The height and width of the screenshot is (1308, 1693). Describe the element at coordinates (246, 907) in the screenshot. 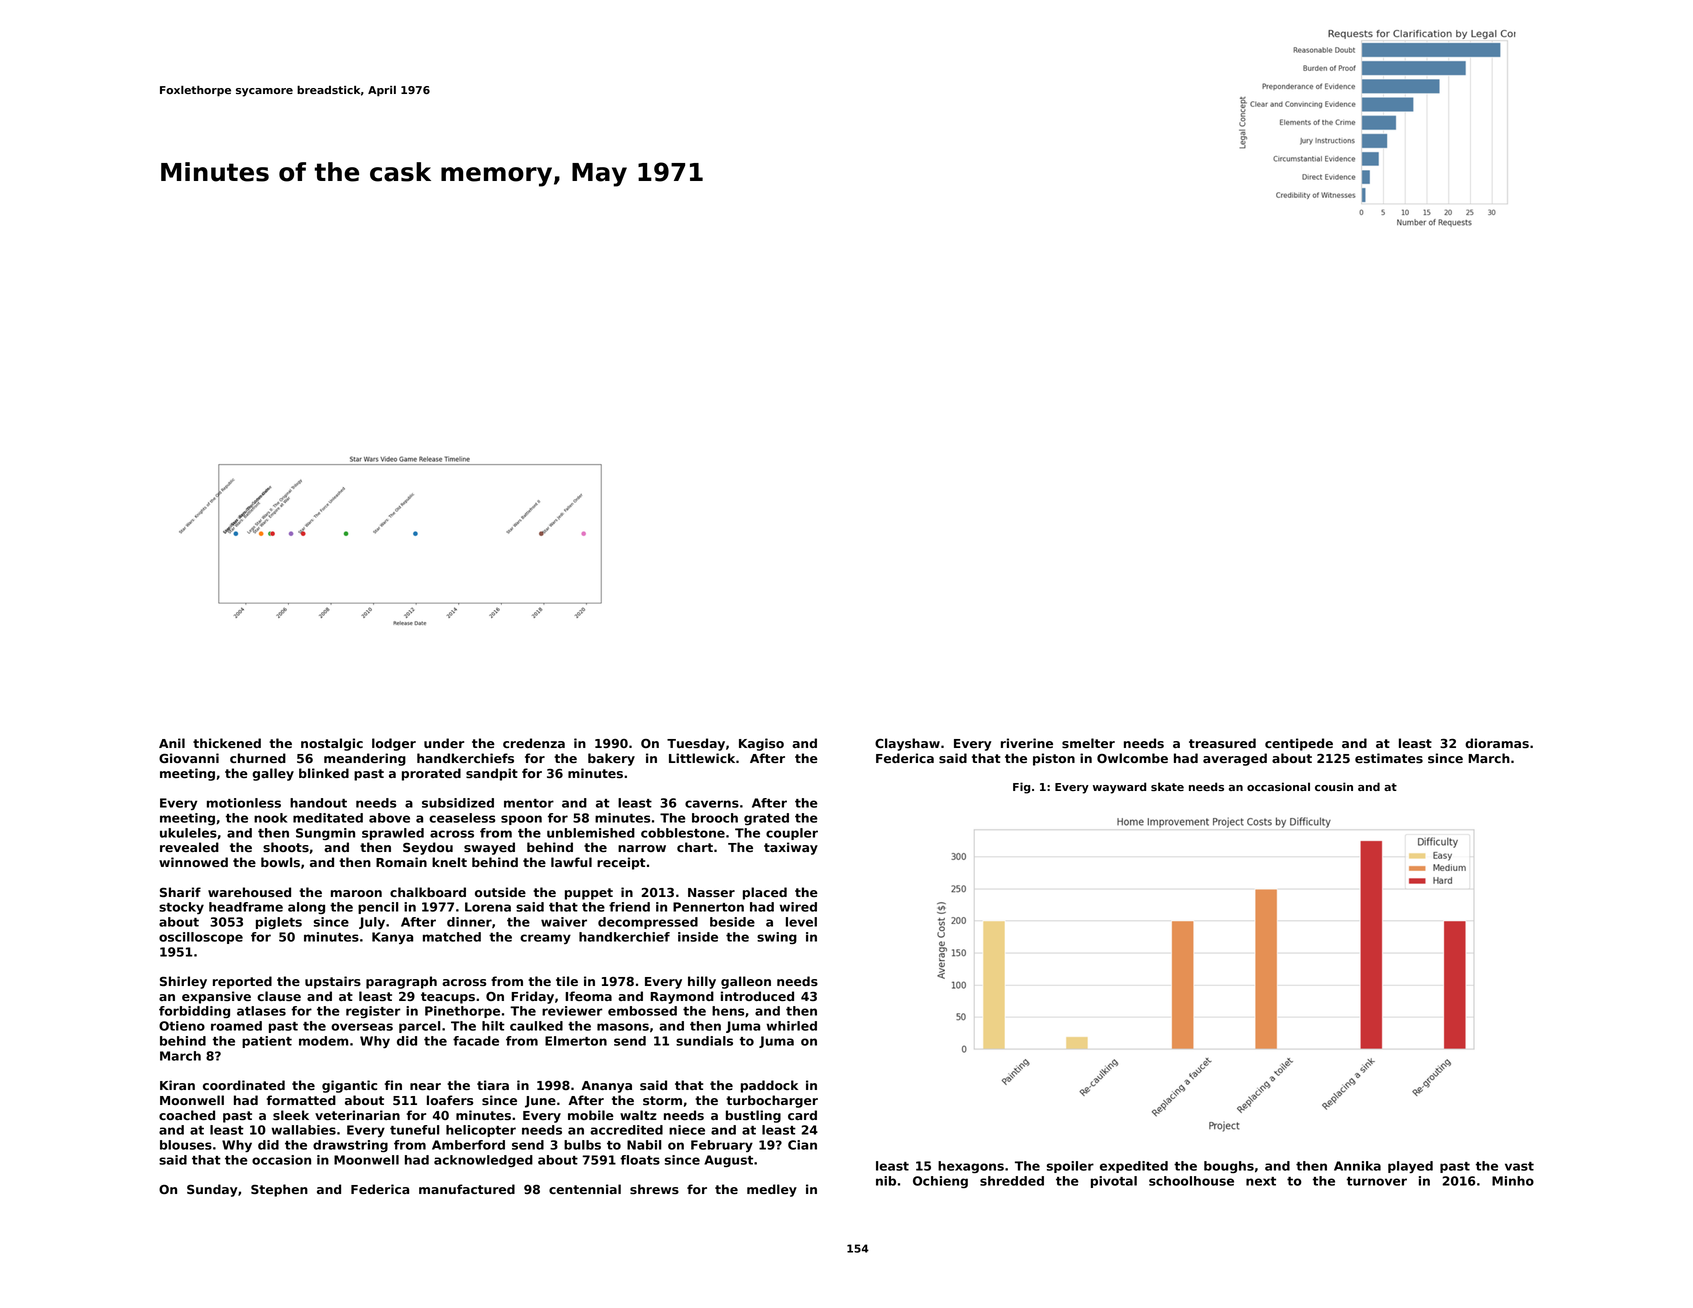

I see `headframe` at that location.
